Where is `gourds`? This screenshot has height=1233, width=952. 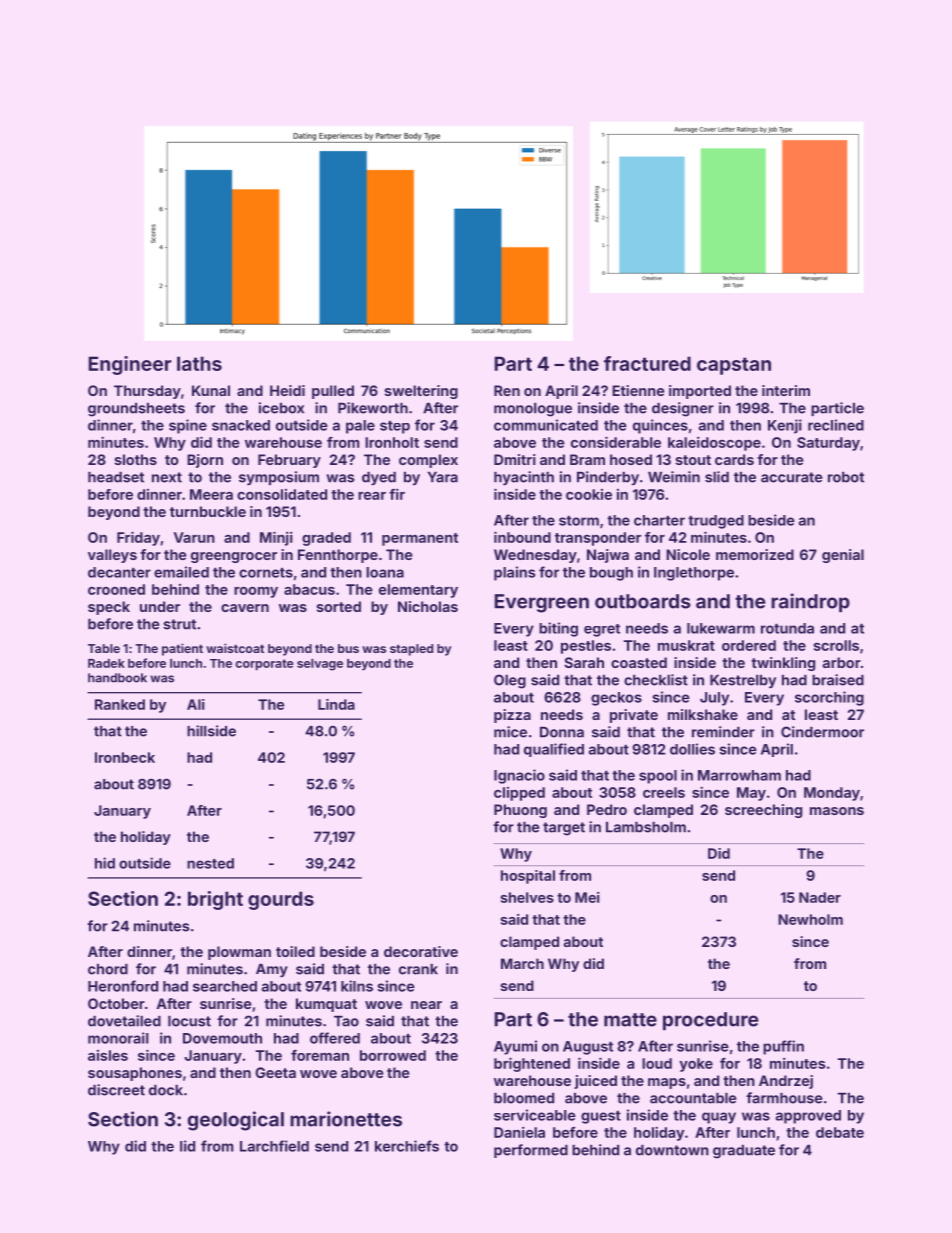
gourds is located at coordinates (281, 900).
